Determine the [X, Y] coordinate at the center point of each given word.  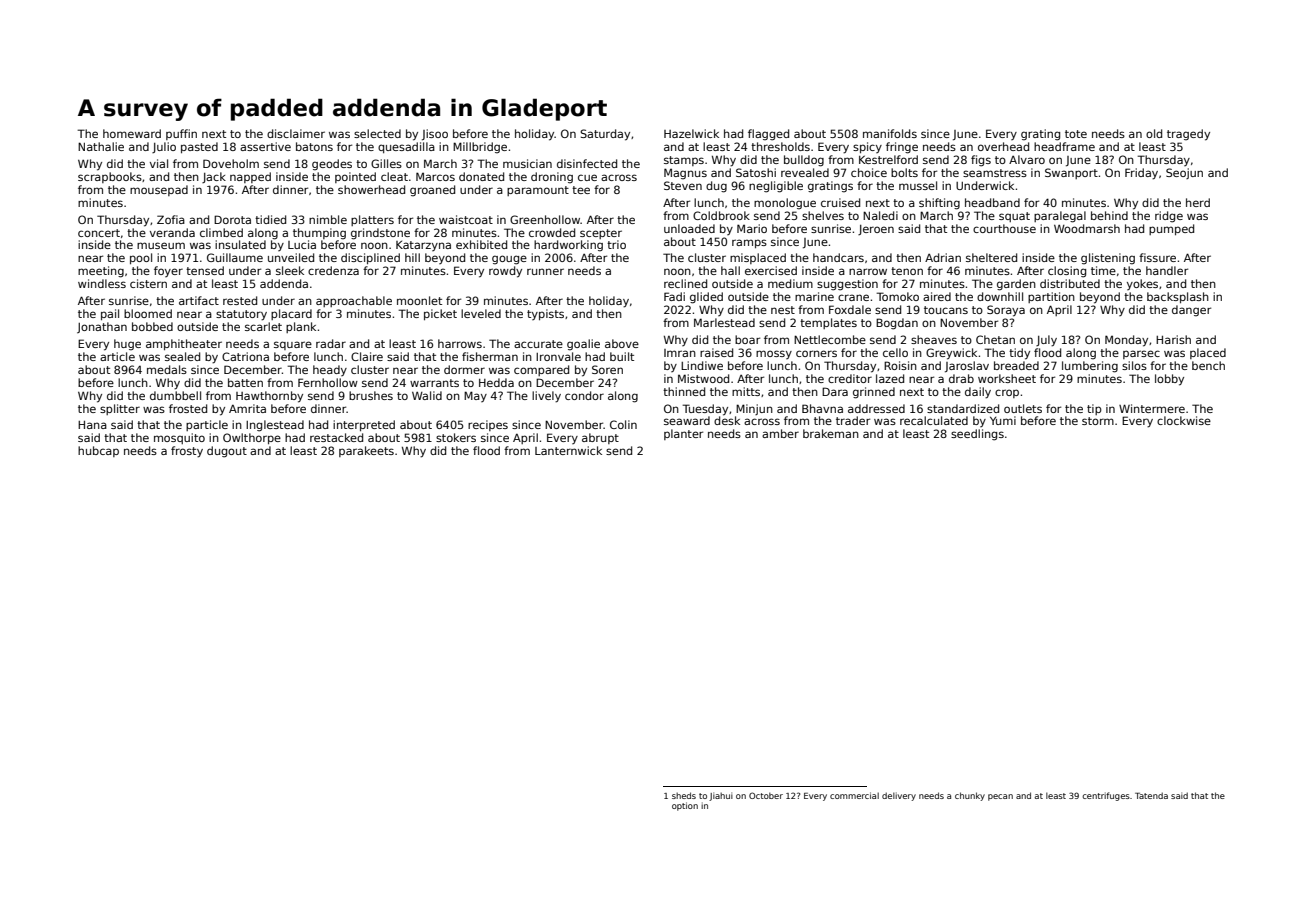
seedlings [977, 435]
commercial [854, 795]
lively [546, 397]
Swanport [1071, 173]
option [685, 806]
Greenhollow [545, 219]
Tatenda [1151, 795]
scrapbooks [110, 177]
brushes [371, 395]
